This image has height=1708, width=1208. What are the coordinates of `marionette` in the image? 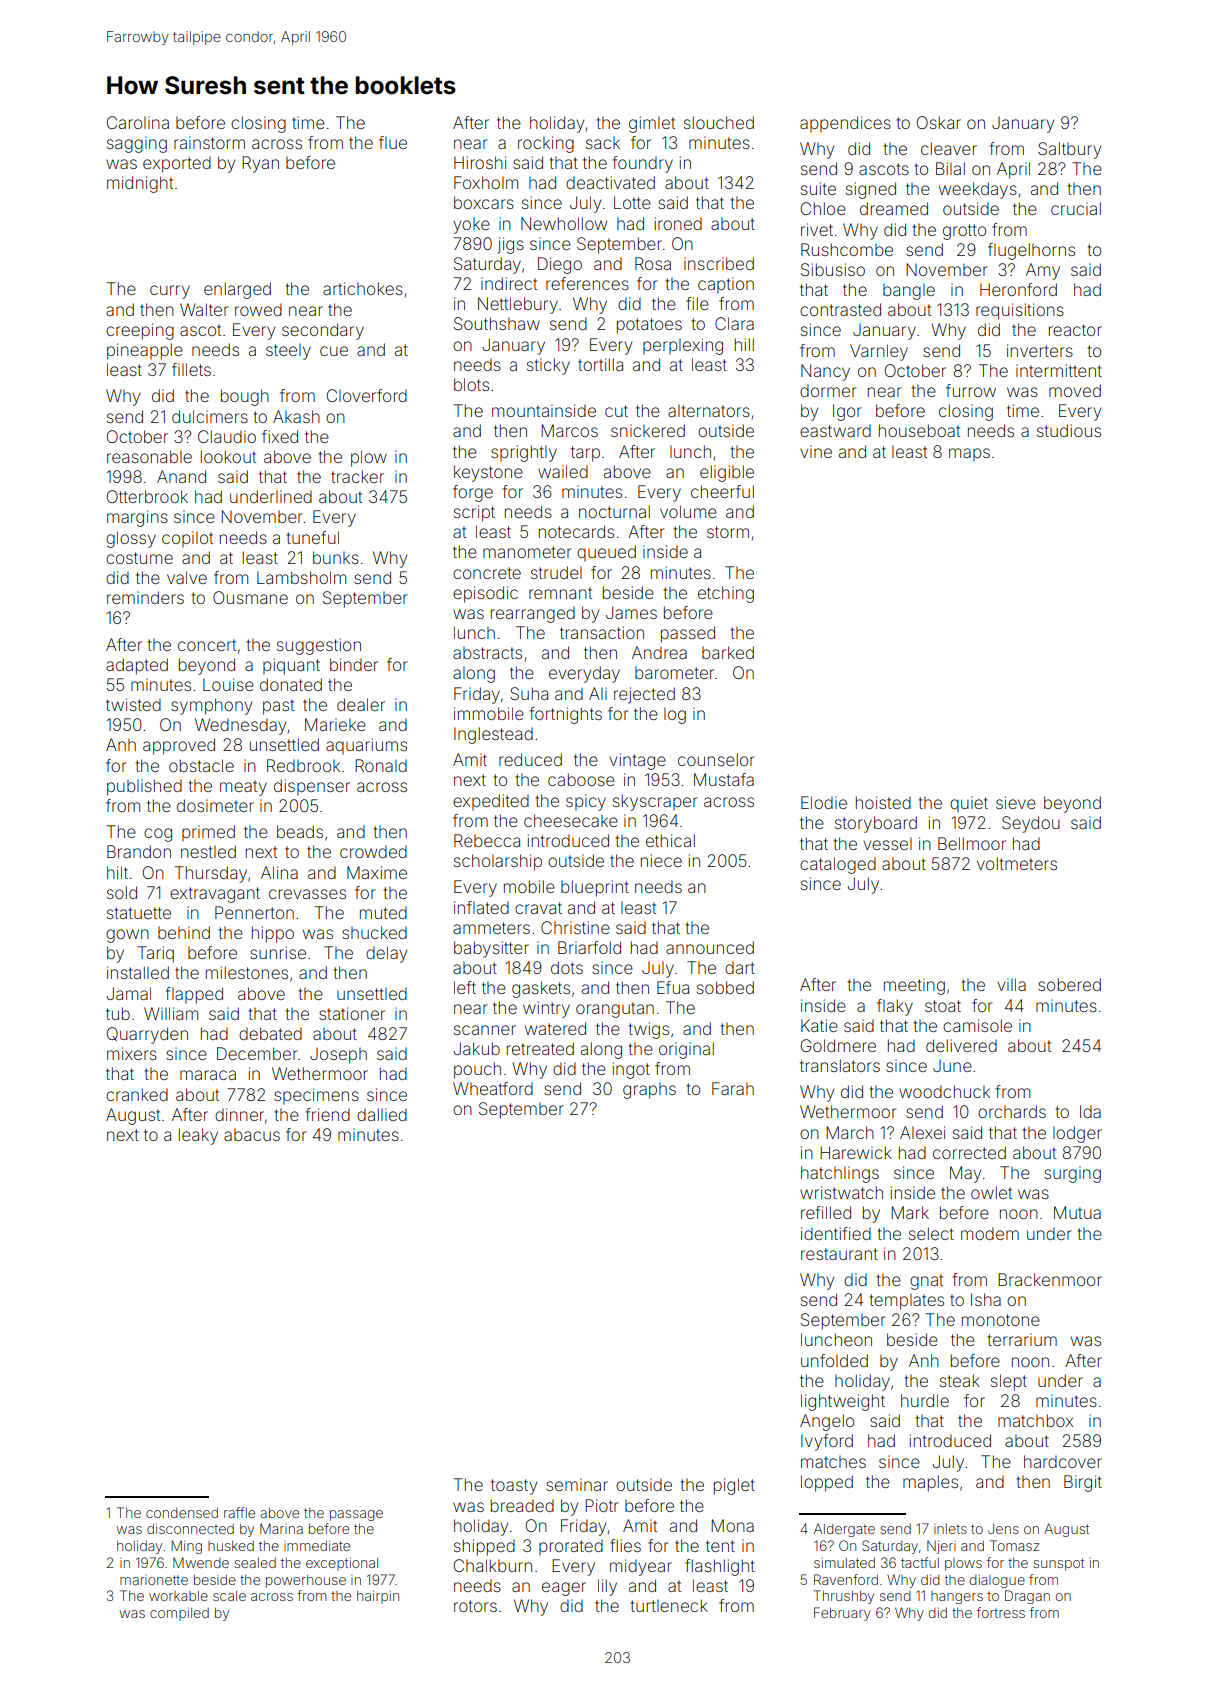 It's located at (154, 1580).
